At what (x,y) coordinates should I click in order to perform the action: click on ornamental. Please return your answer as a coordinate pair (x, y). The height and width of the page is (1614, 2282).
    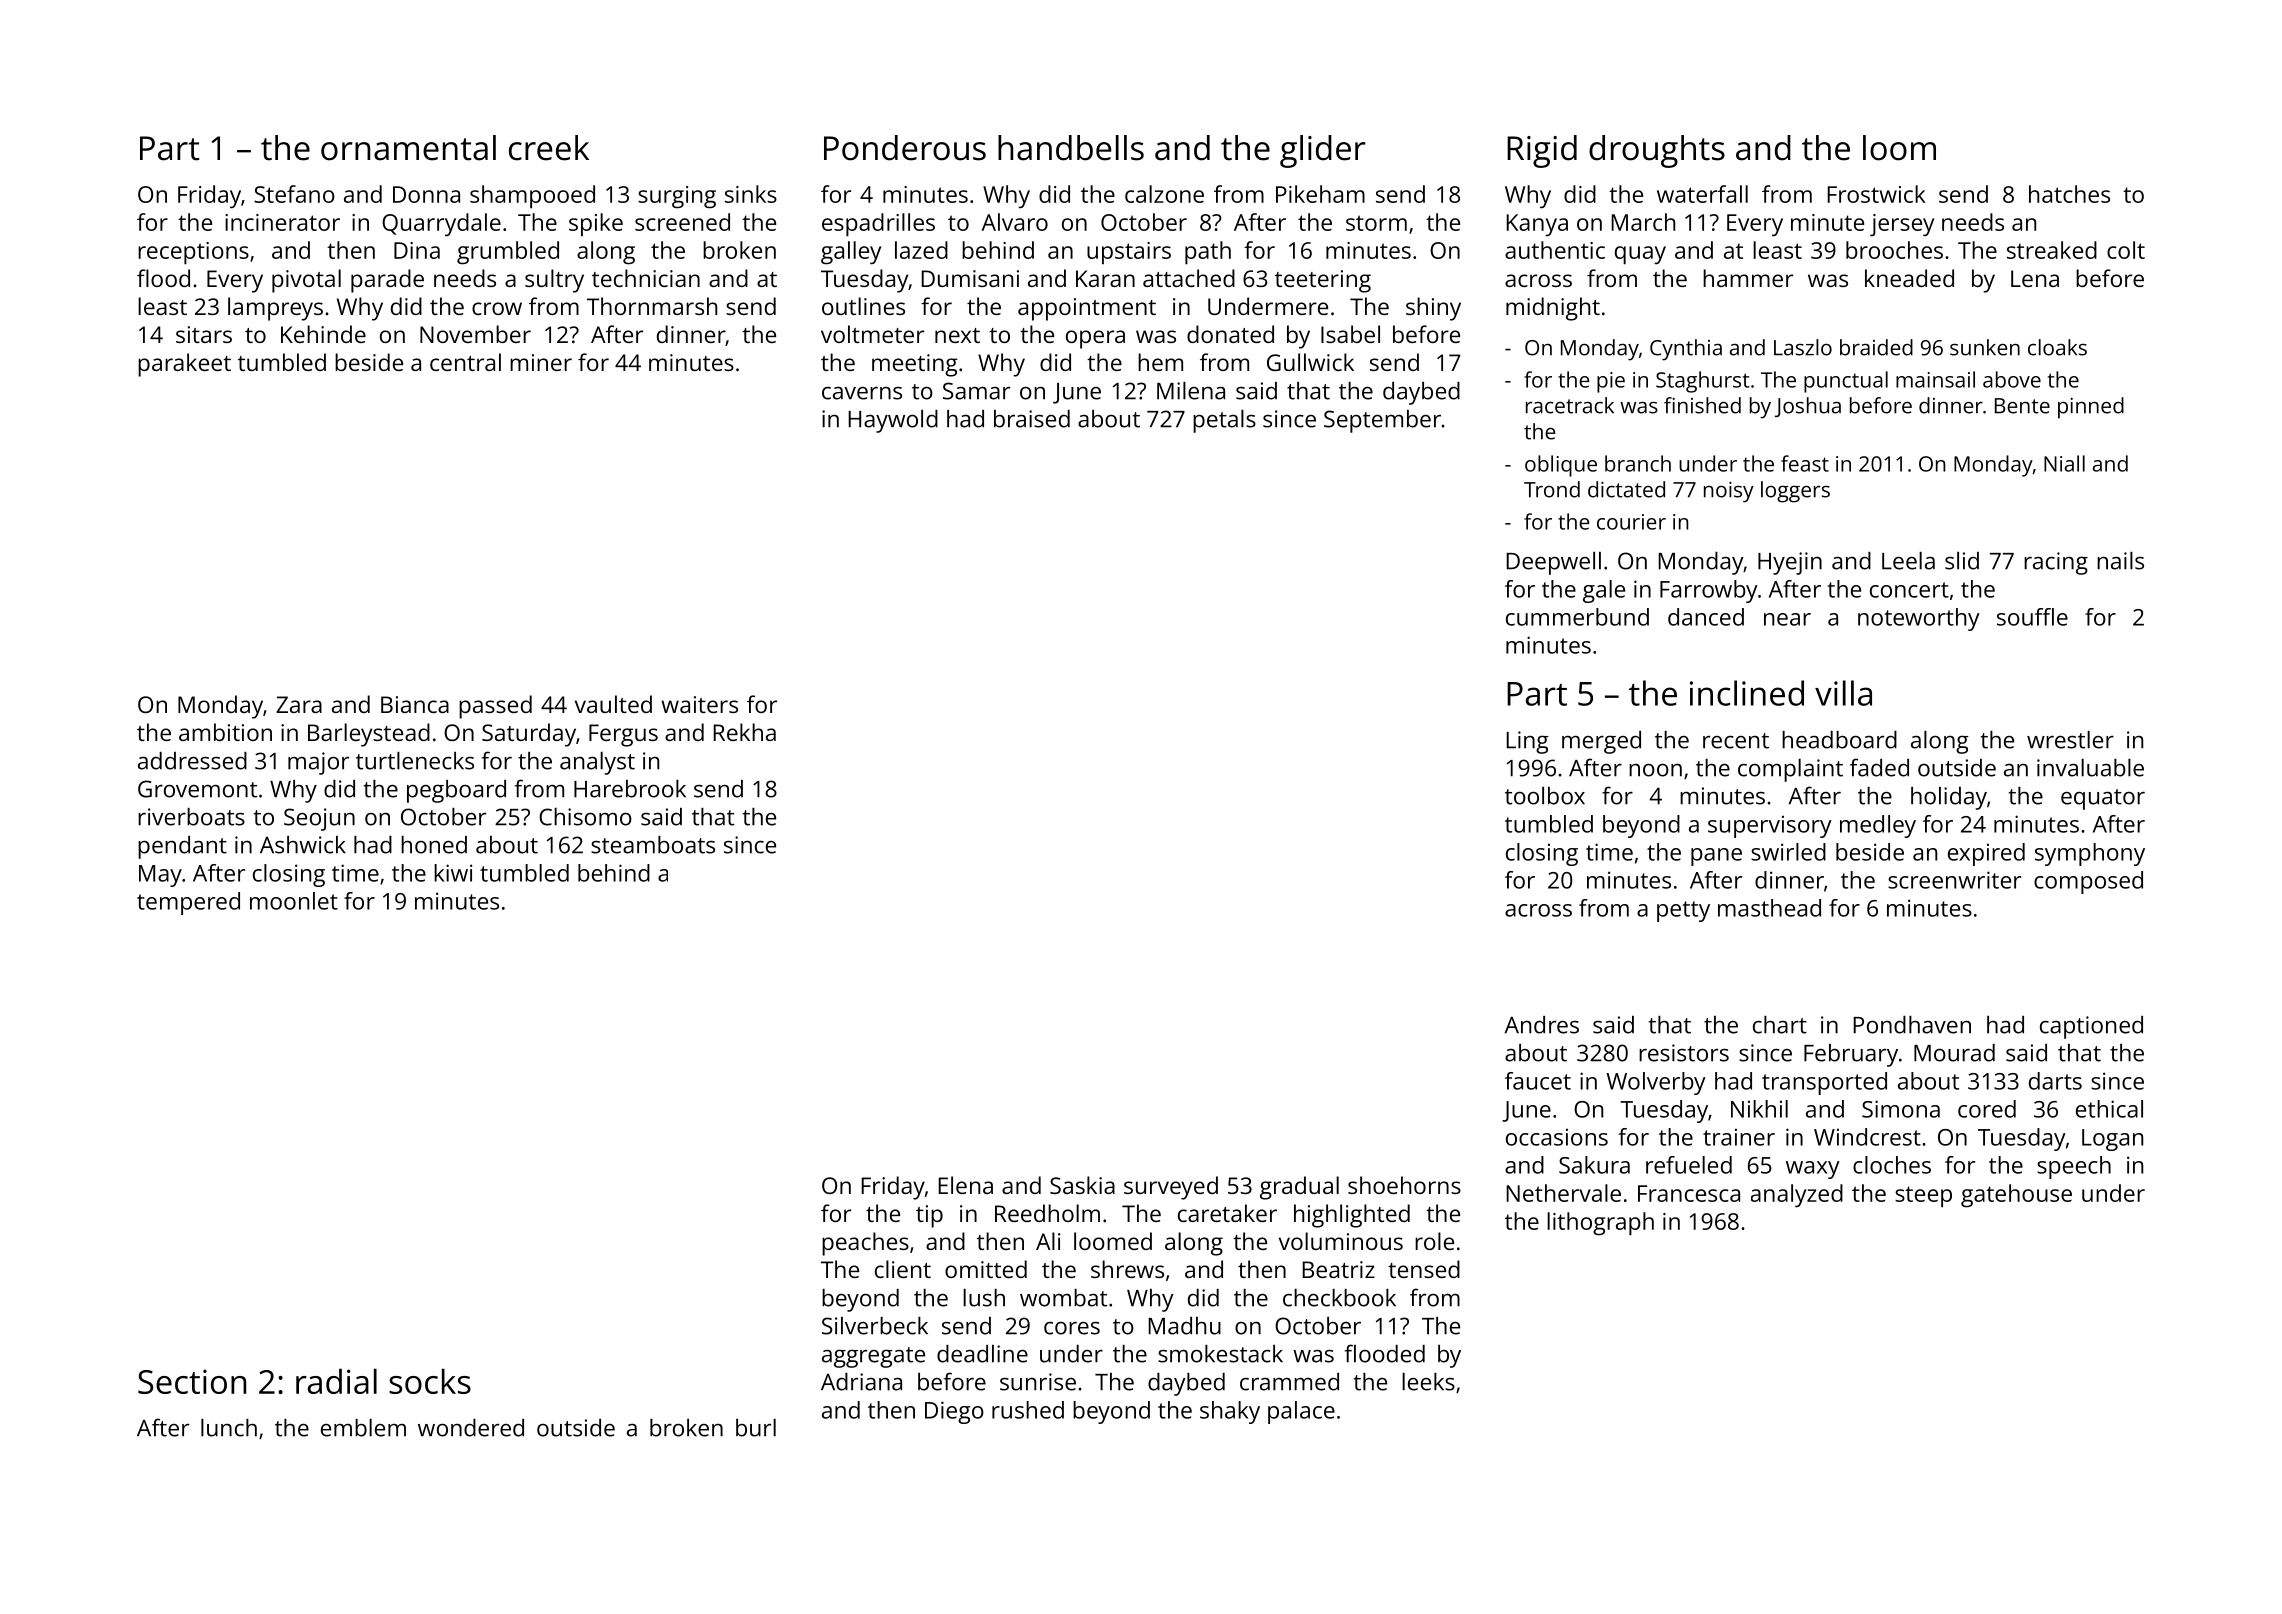
    Looking at the image, I should click on (408, 148).
